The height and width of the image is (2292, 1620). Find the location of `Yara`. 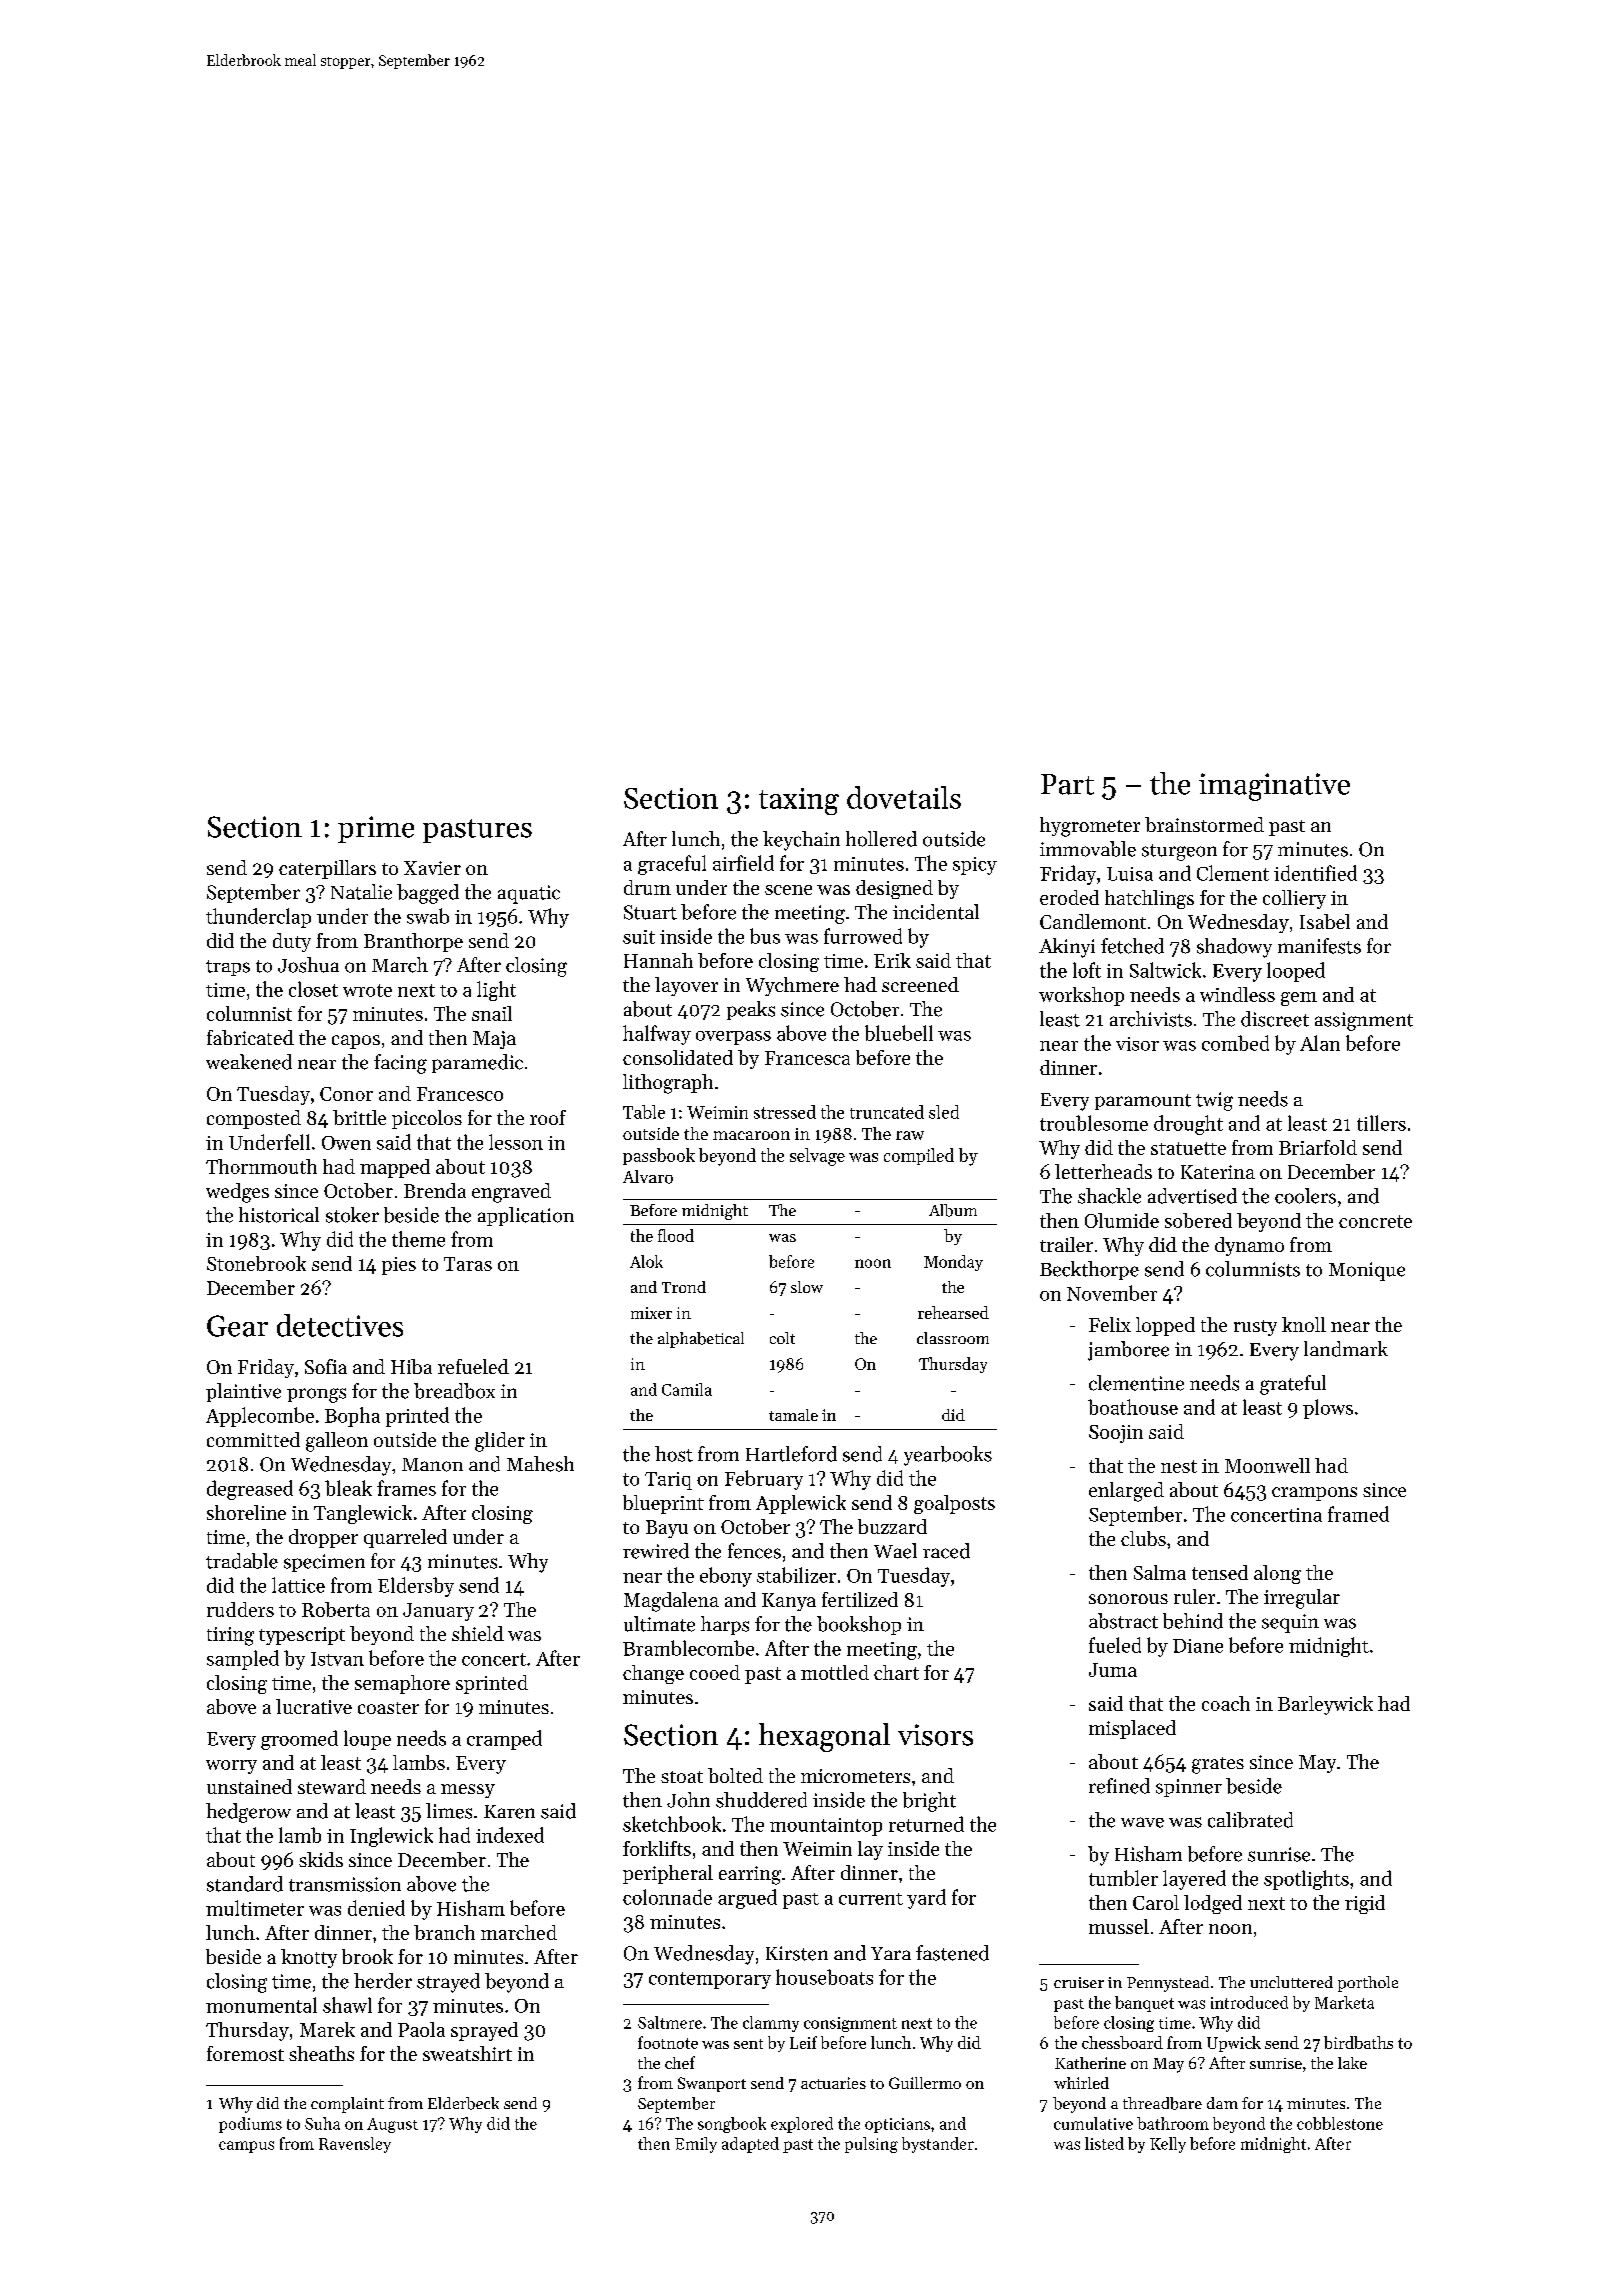

Yara is located at coordinates (891, 1953).
